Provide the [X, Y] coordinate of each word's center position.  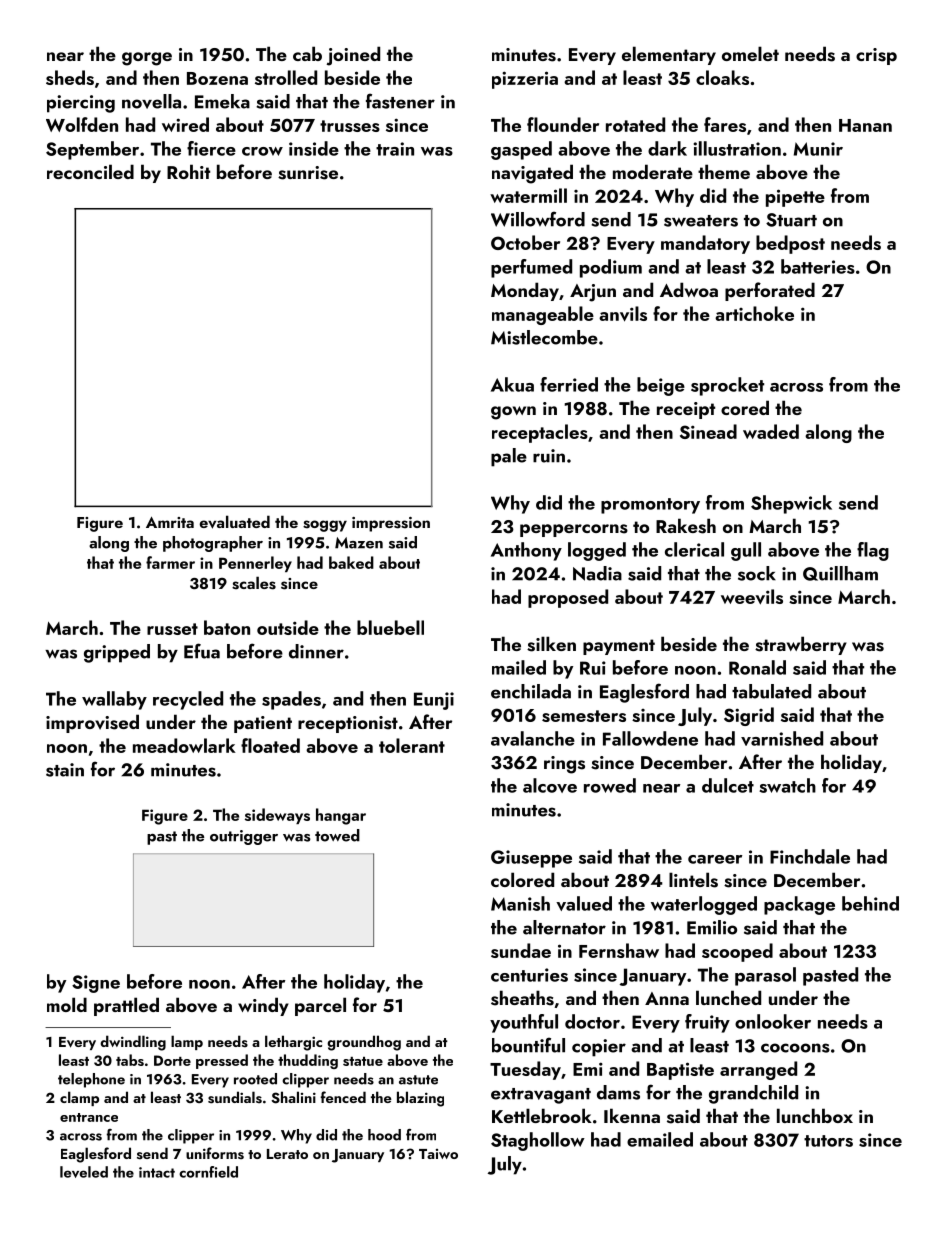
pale [509, 457]
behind [870, 903]
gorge [147, 59]
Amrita [170, 522]
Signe [96, 984]
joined [353, 56]
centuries [529, 975]
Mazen [359, 543]
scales [254, 583]
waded [771, 431]
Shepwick [791, 504]
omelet [750, 53]
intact [157, 1172]
